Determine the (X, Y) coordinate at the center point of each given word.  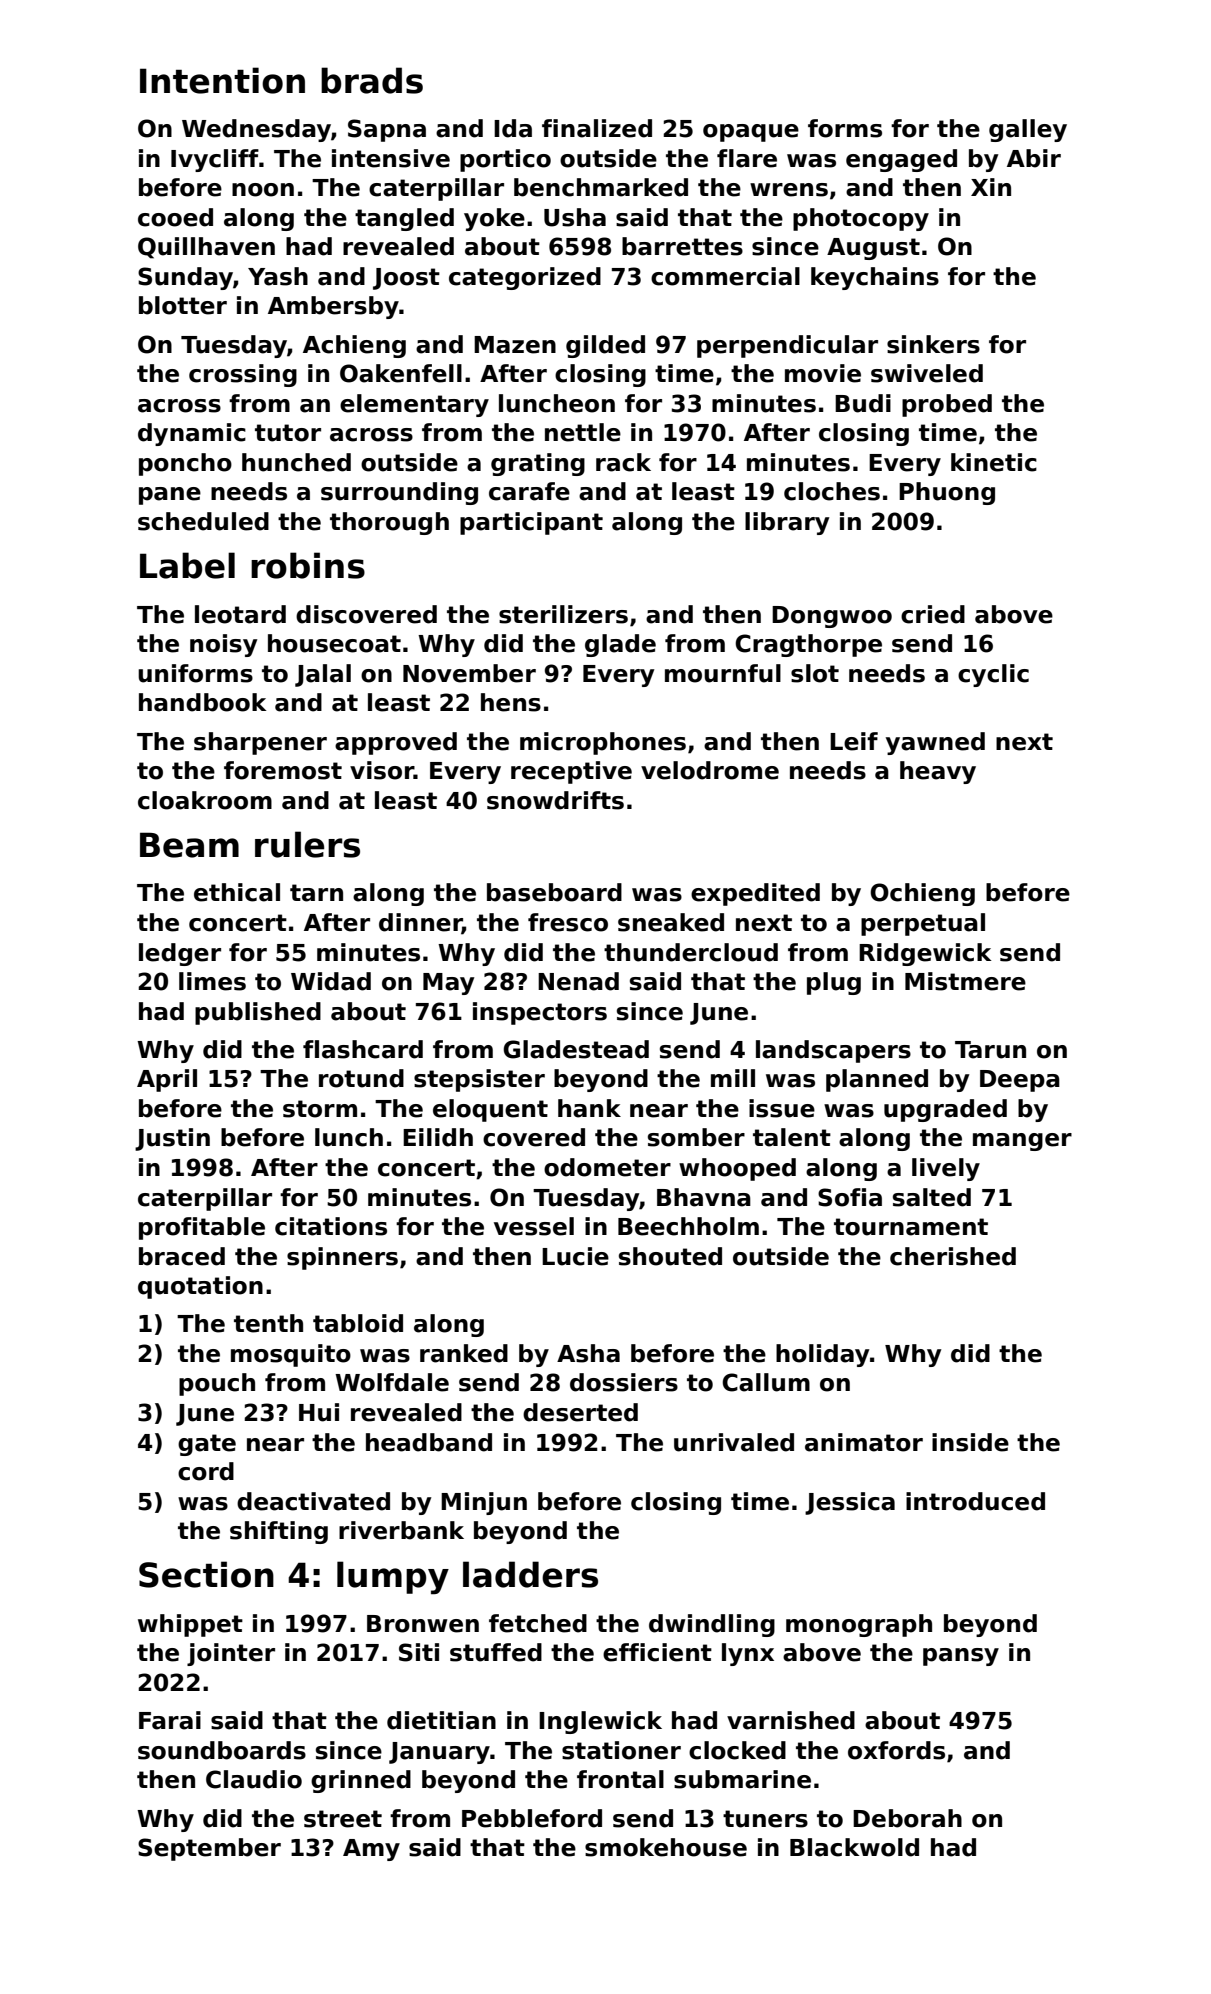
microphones (603, 743)
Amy (371, 1850)
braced (182, 1256)
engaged (901, 160)
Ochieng (922, 894)
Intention (222, 80)
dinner (420, 923)
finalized (597, 128)
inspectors (540, 1013)
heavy (938, 772)
